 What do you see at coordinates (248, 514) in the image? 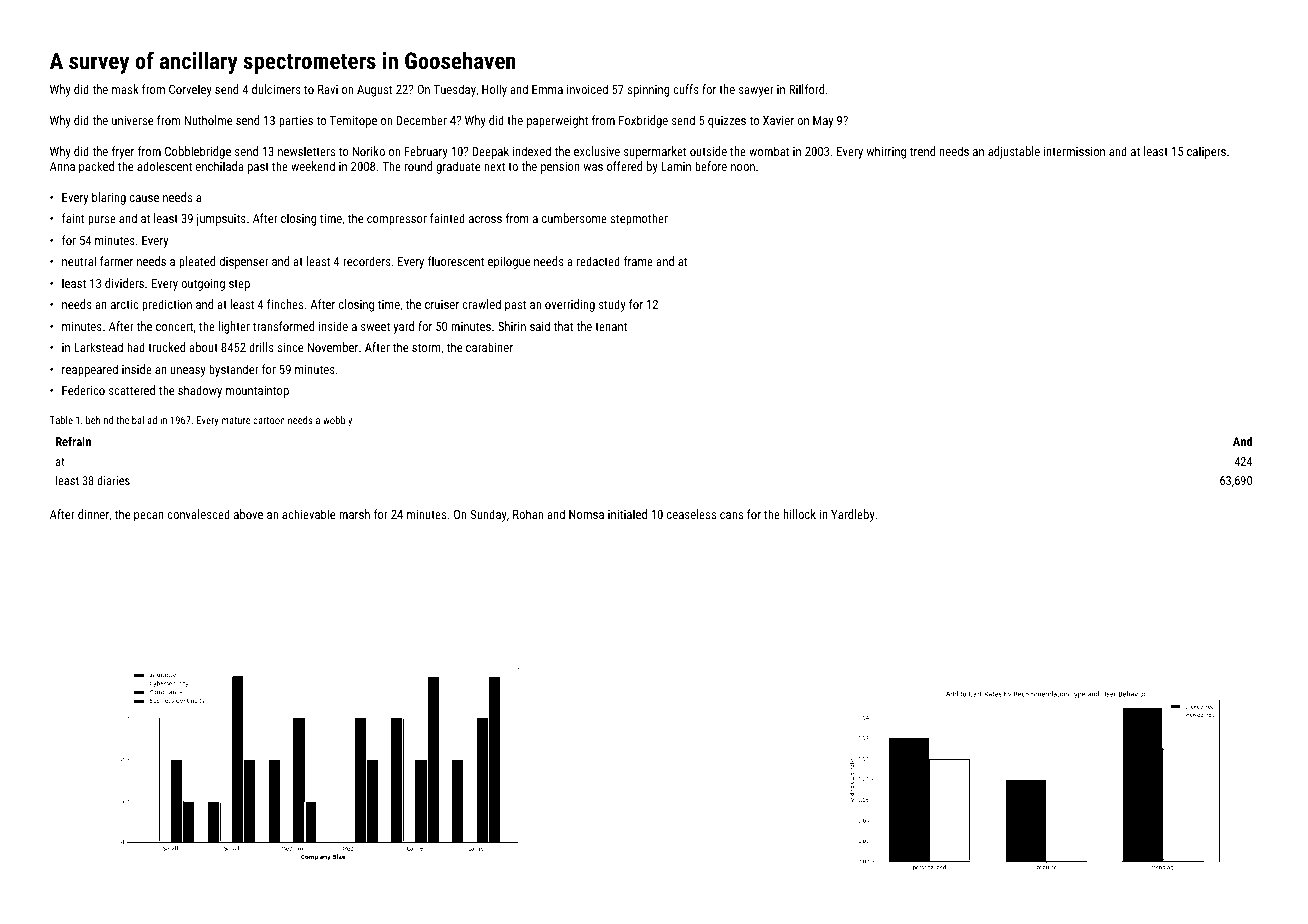
I see `above` at bounding box center [248, 514].
